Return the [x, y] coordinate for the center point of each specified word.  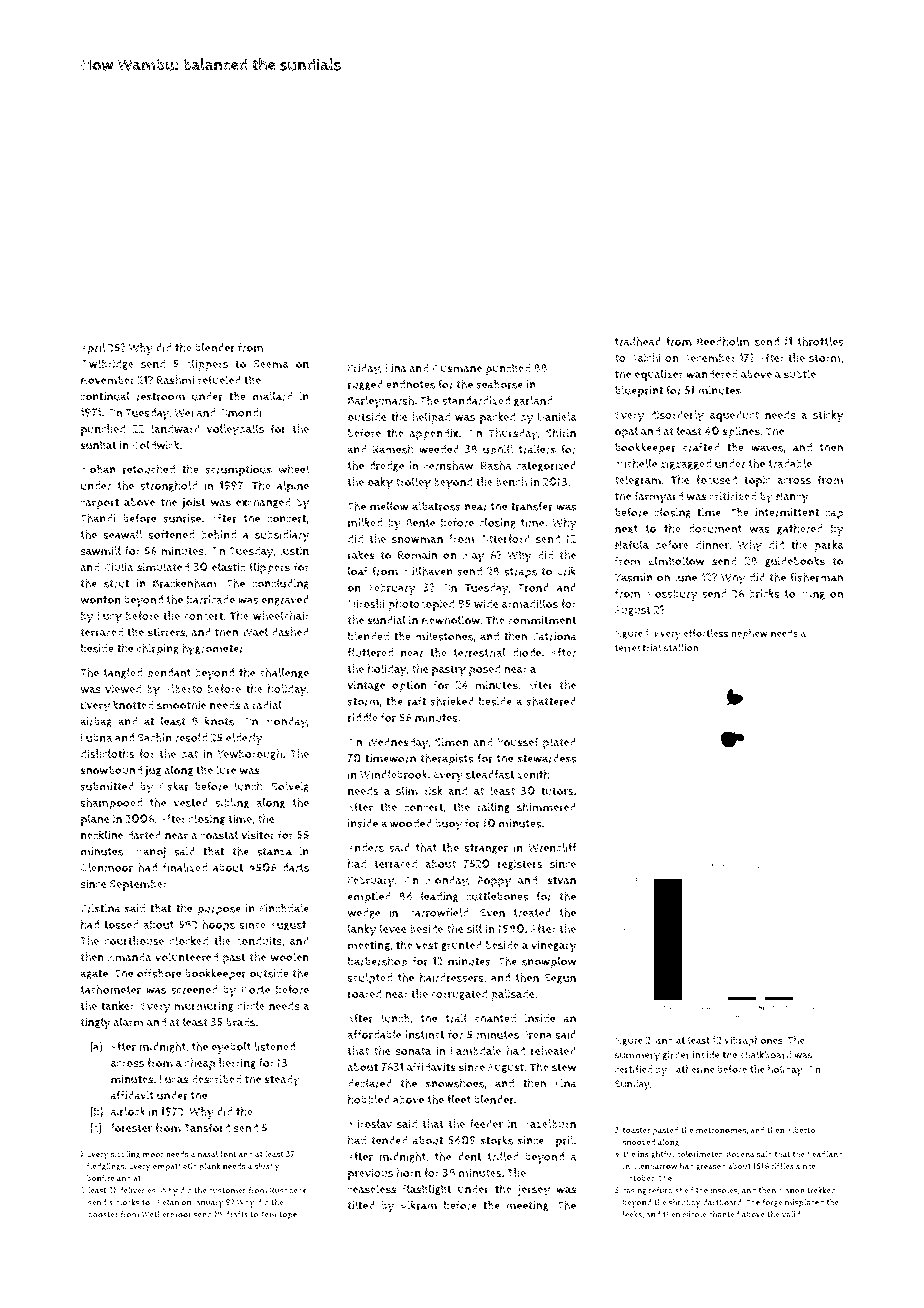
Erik [566, 571]
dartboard [722, 1202]
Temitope [279, 1215]
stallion [681, 647]
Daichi [645, 357]
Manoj [150, 853]
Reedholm [723, 341]
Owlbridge [107, 364]
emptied [369, 898]
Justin [294, 551]
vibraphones [753, 1041]
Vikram [418, 1205]
